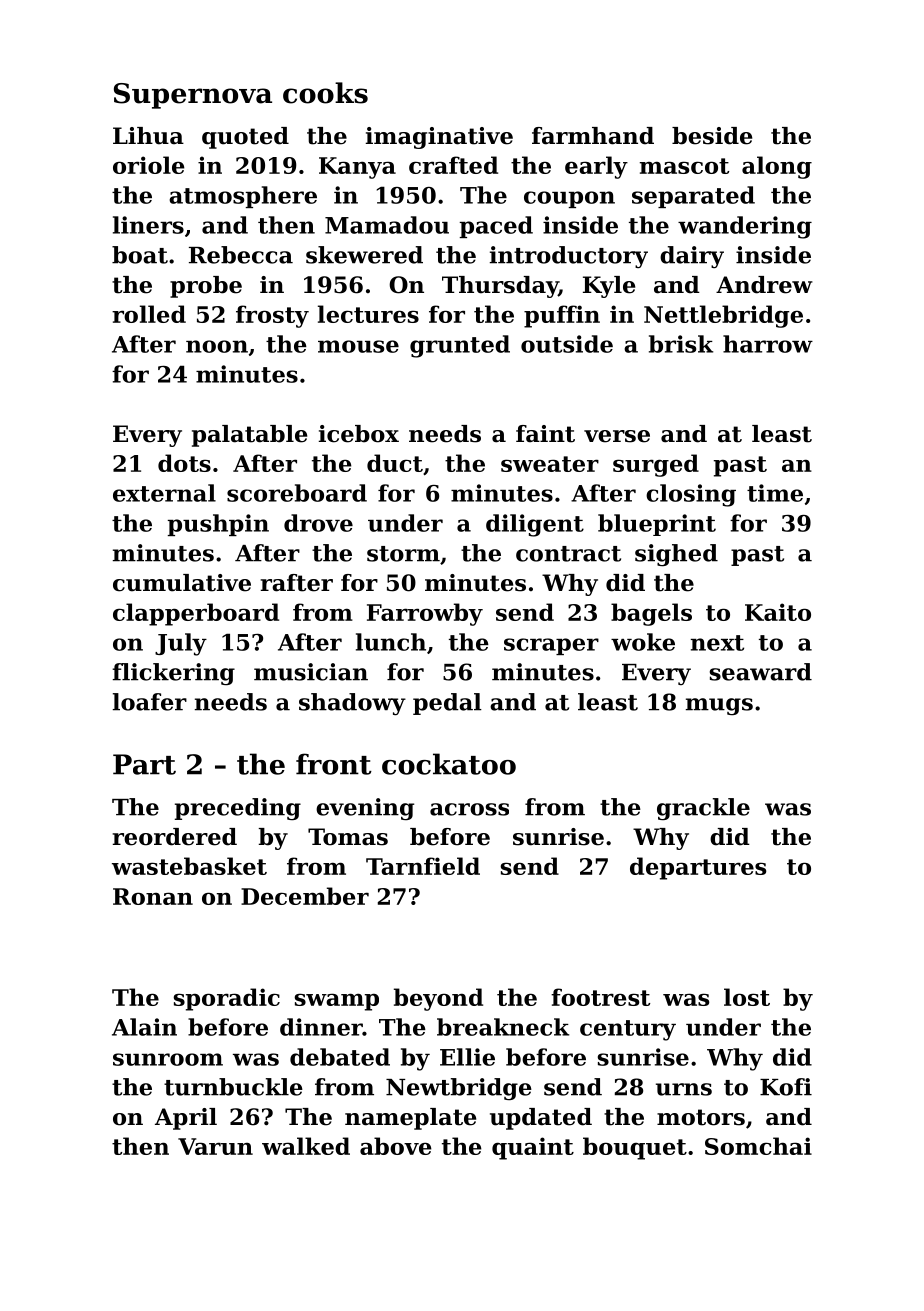 This image has height=1311, width=924. I want to click on lectures, so click(368, 314).
